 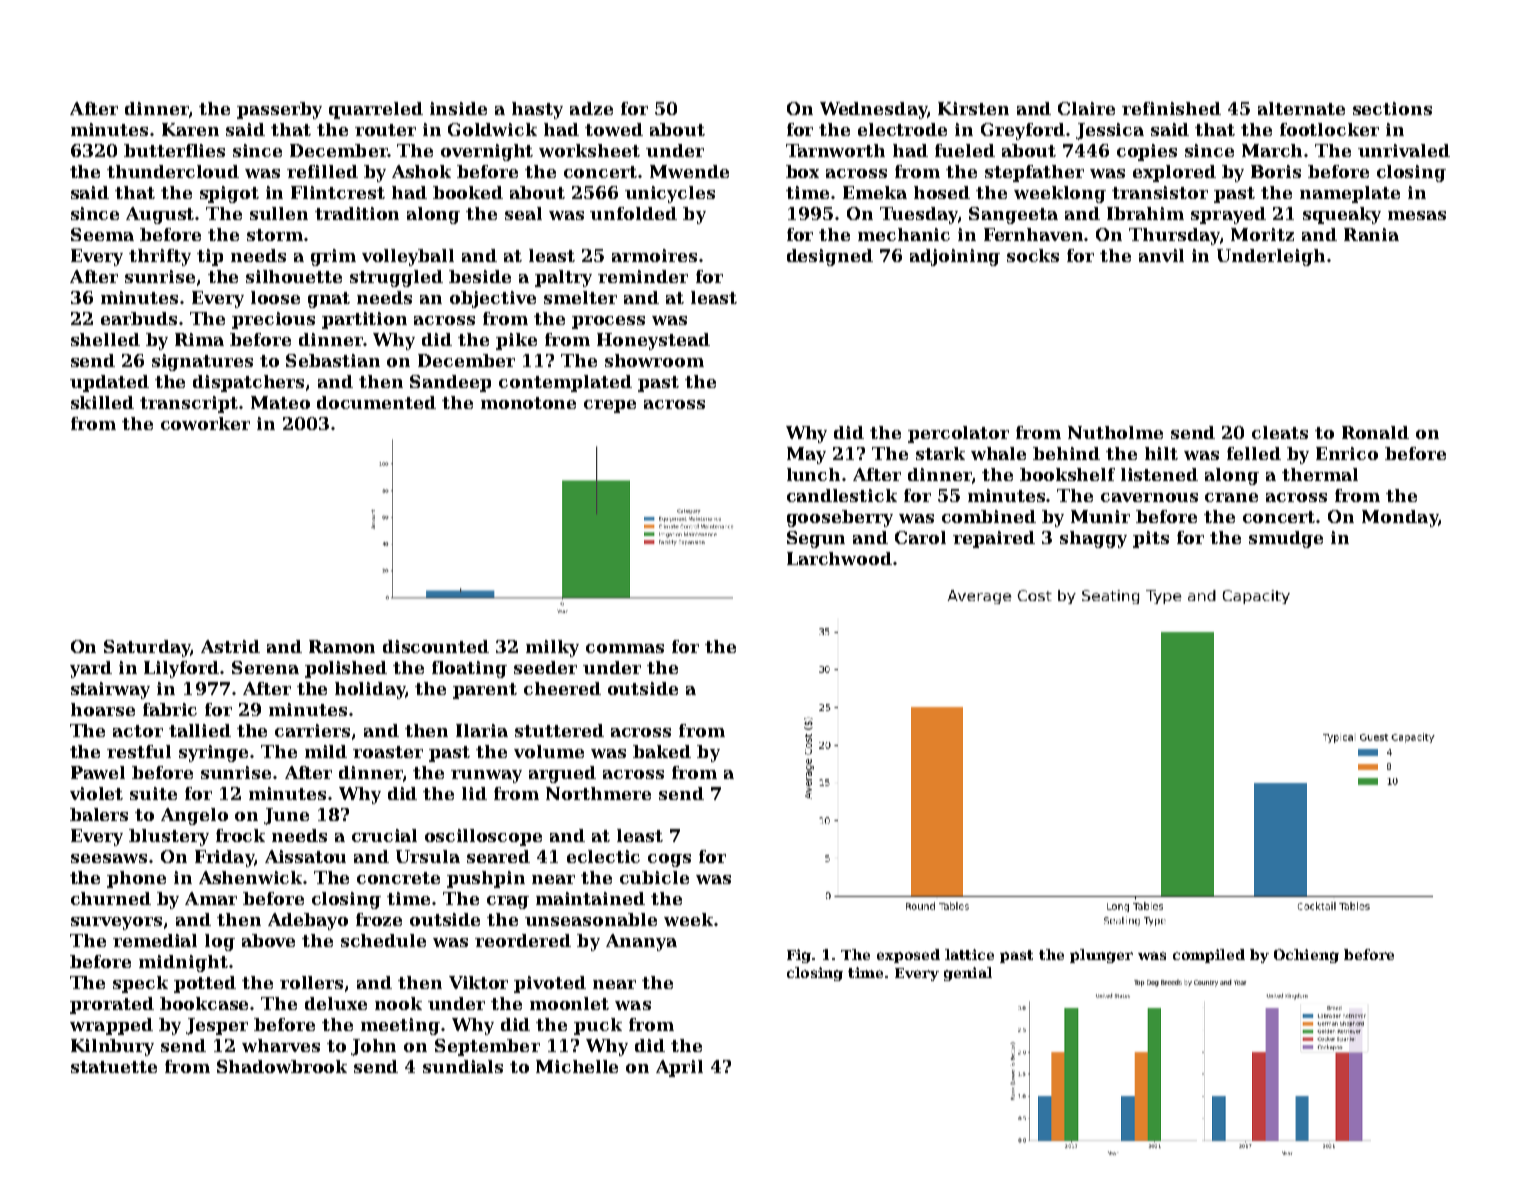 I want to click on Mwende, so click(x=689, y=171).
